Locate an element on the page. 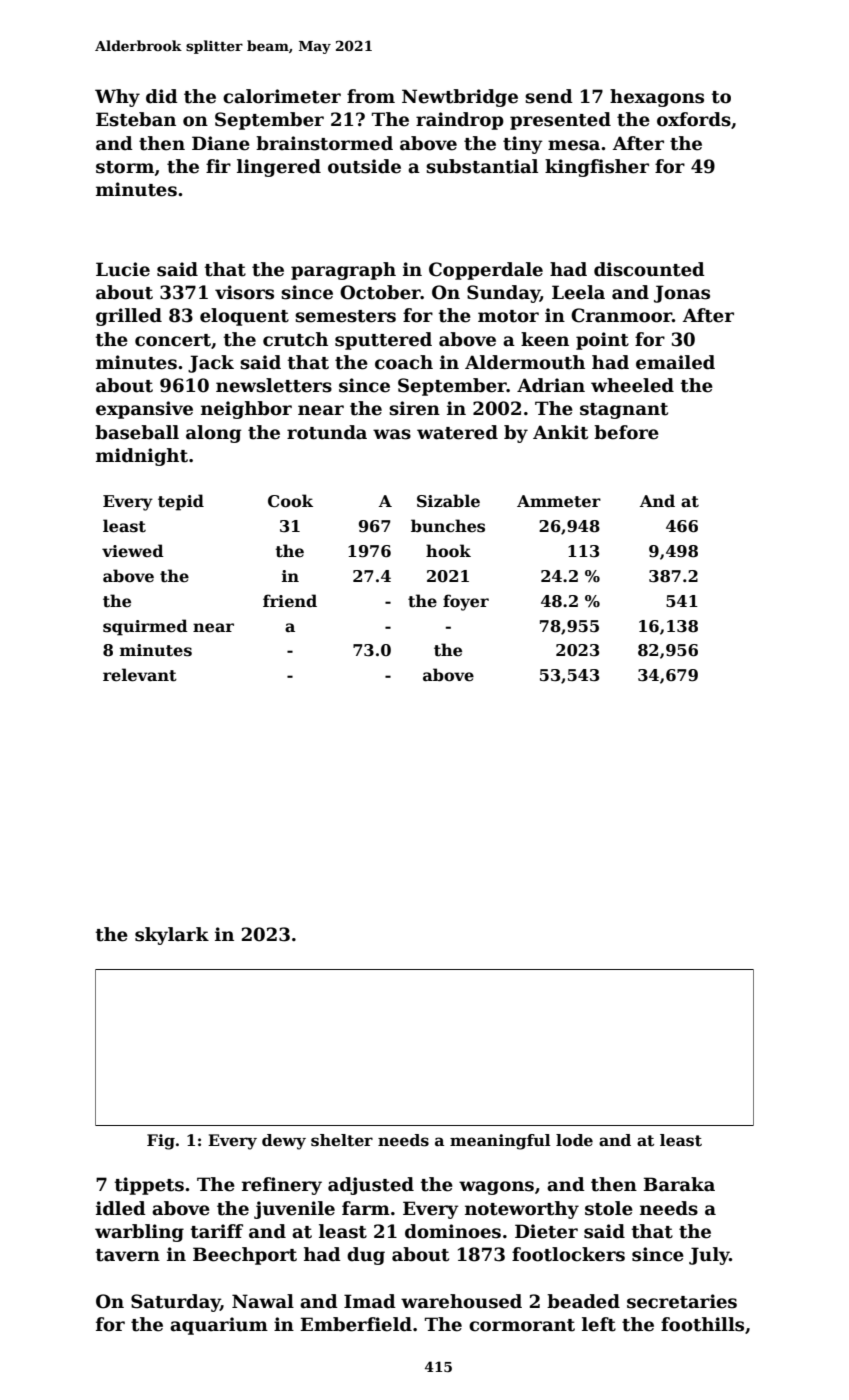  friend is located at coordinates (290, 601).
